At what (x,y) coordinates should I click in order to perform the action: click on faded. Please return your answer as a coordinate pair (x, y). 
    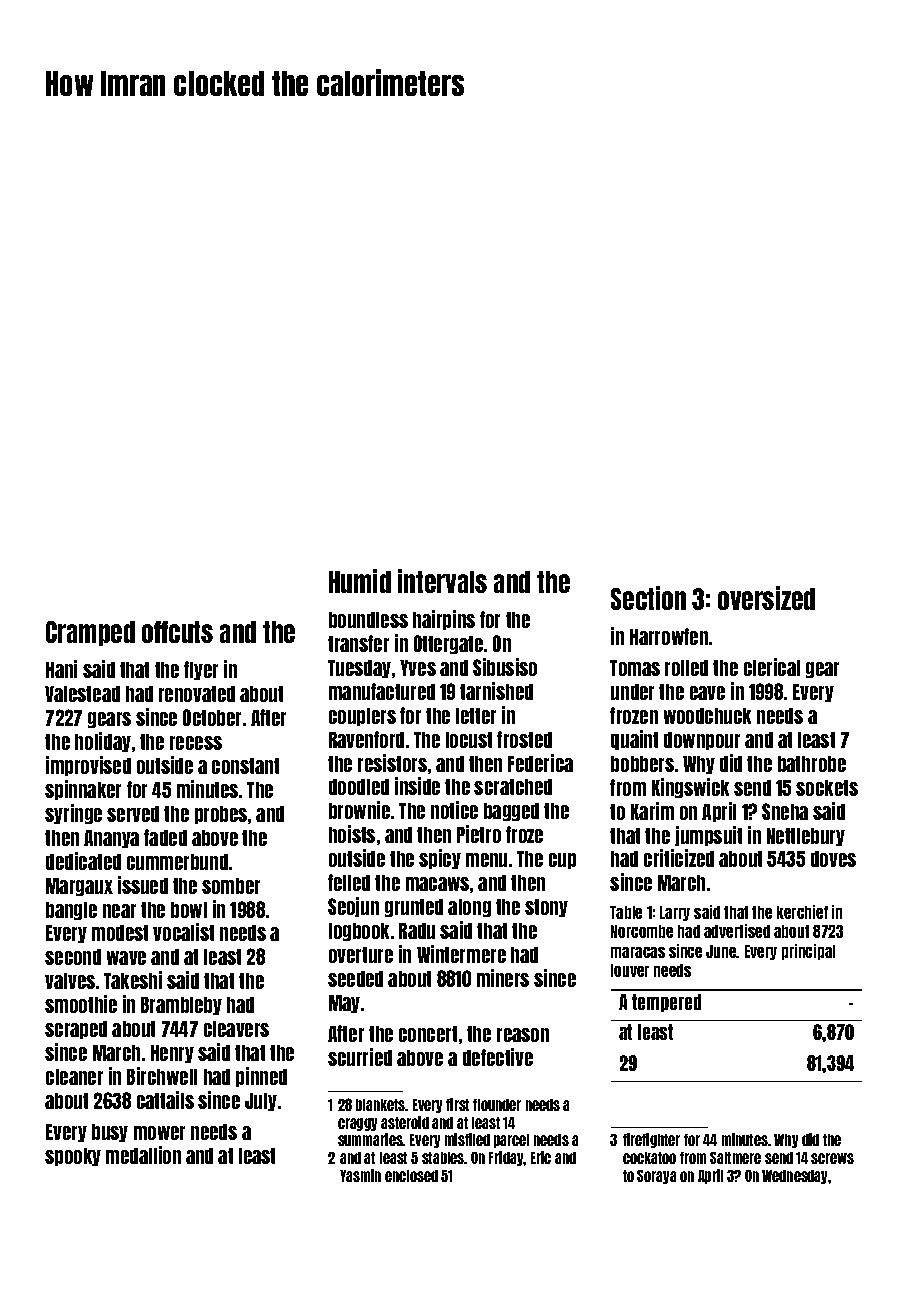
    Looking at the image, I should click on (165, 837).
